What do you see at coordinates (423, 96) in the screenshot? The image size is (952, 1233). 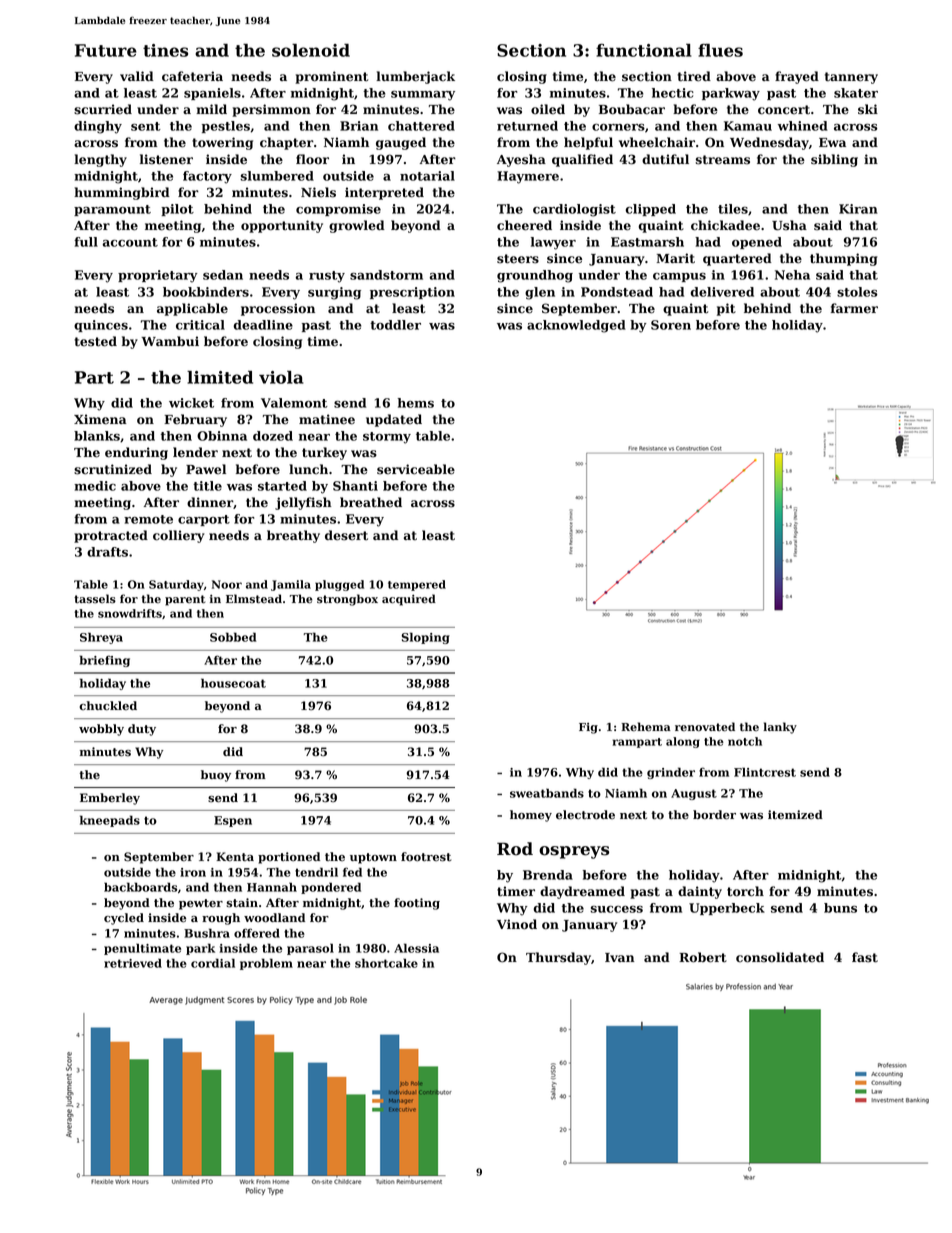 I see `summary` at bounding box center [423, 96].
